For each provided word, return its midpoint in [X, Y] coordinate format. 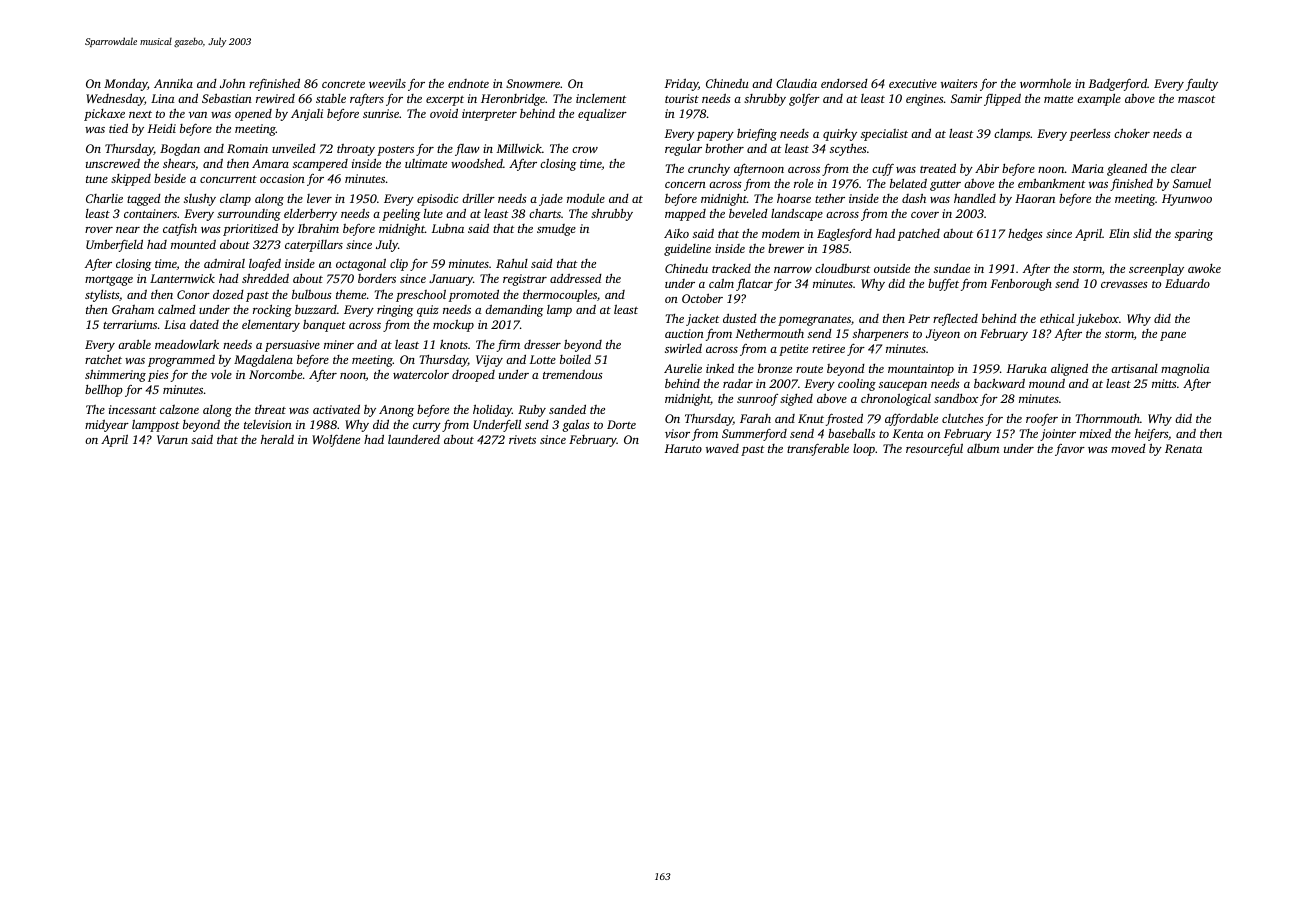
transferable [818, 449]
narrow [793, 270]
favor [1070, 450]
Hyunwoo [1187, 200]
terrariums [130, 324]
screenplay [1156, 269]
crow [585, 150]
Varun [172, 439]
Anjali [307, 115]
